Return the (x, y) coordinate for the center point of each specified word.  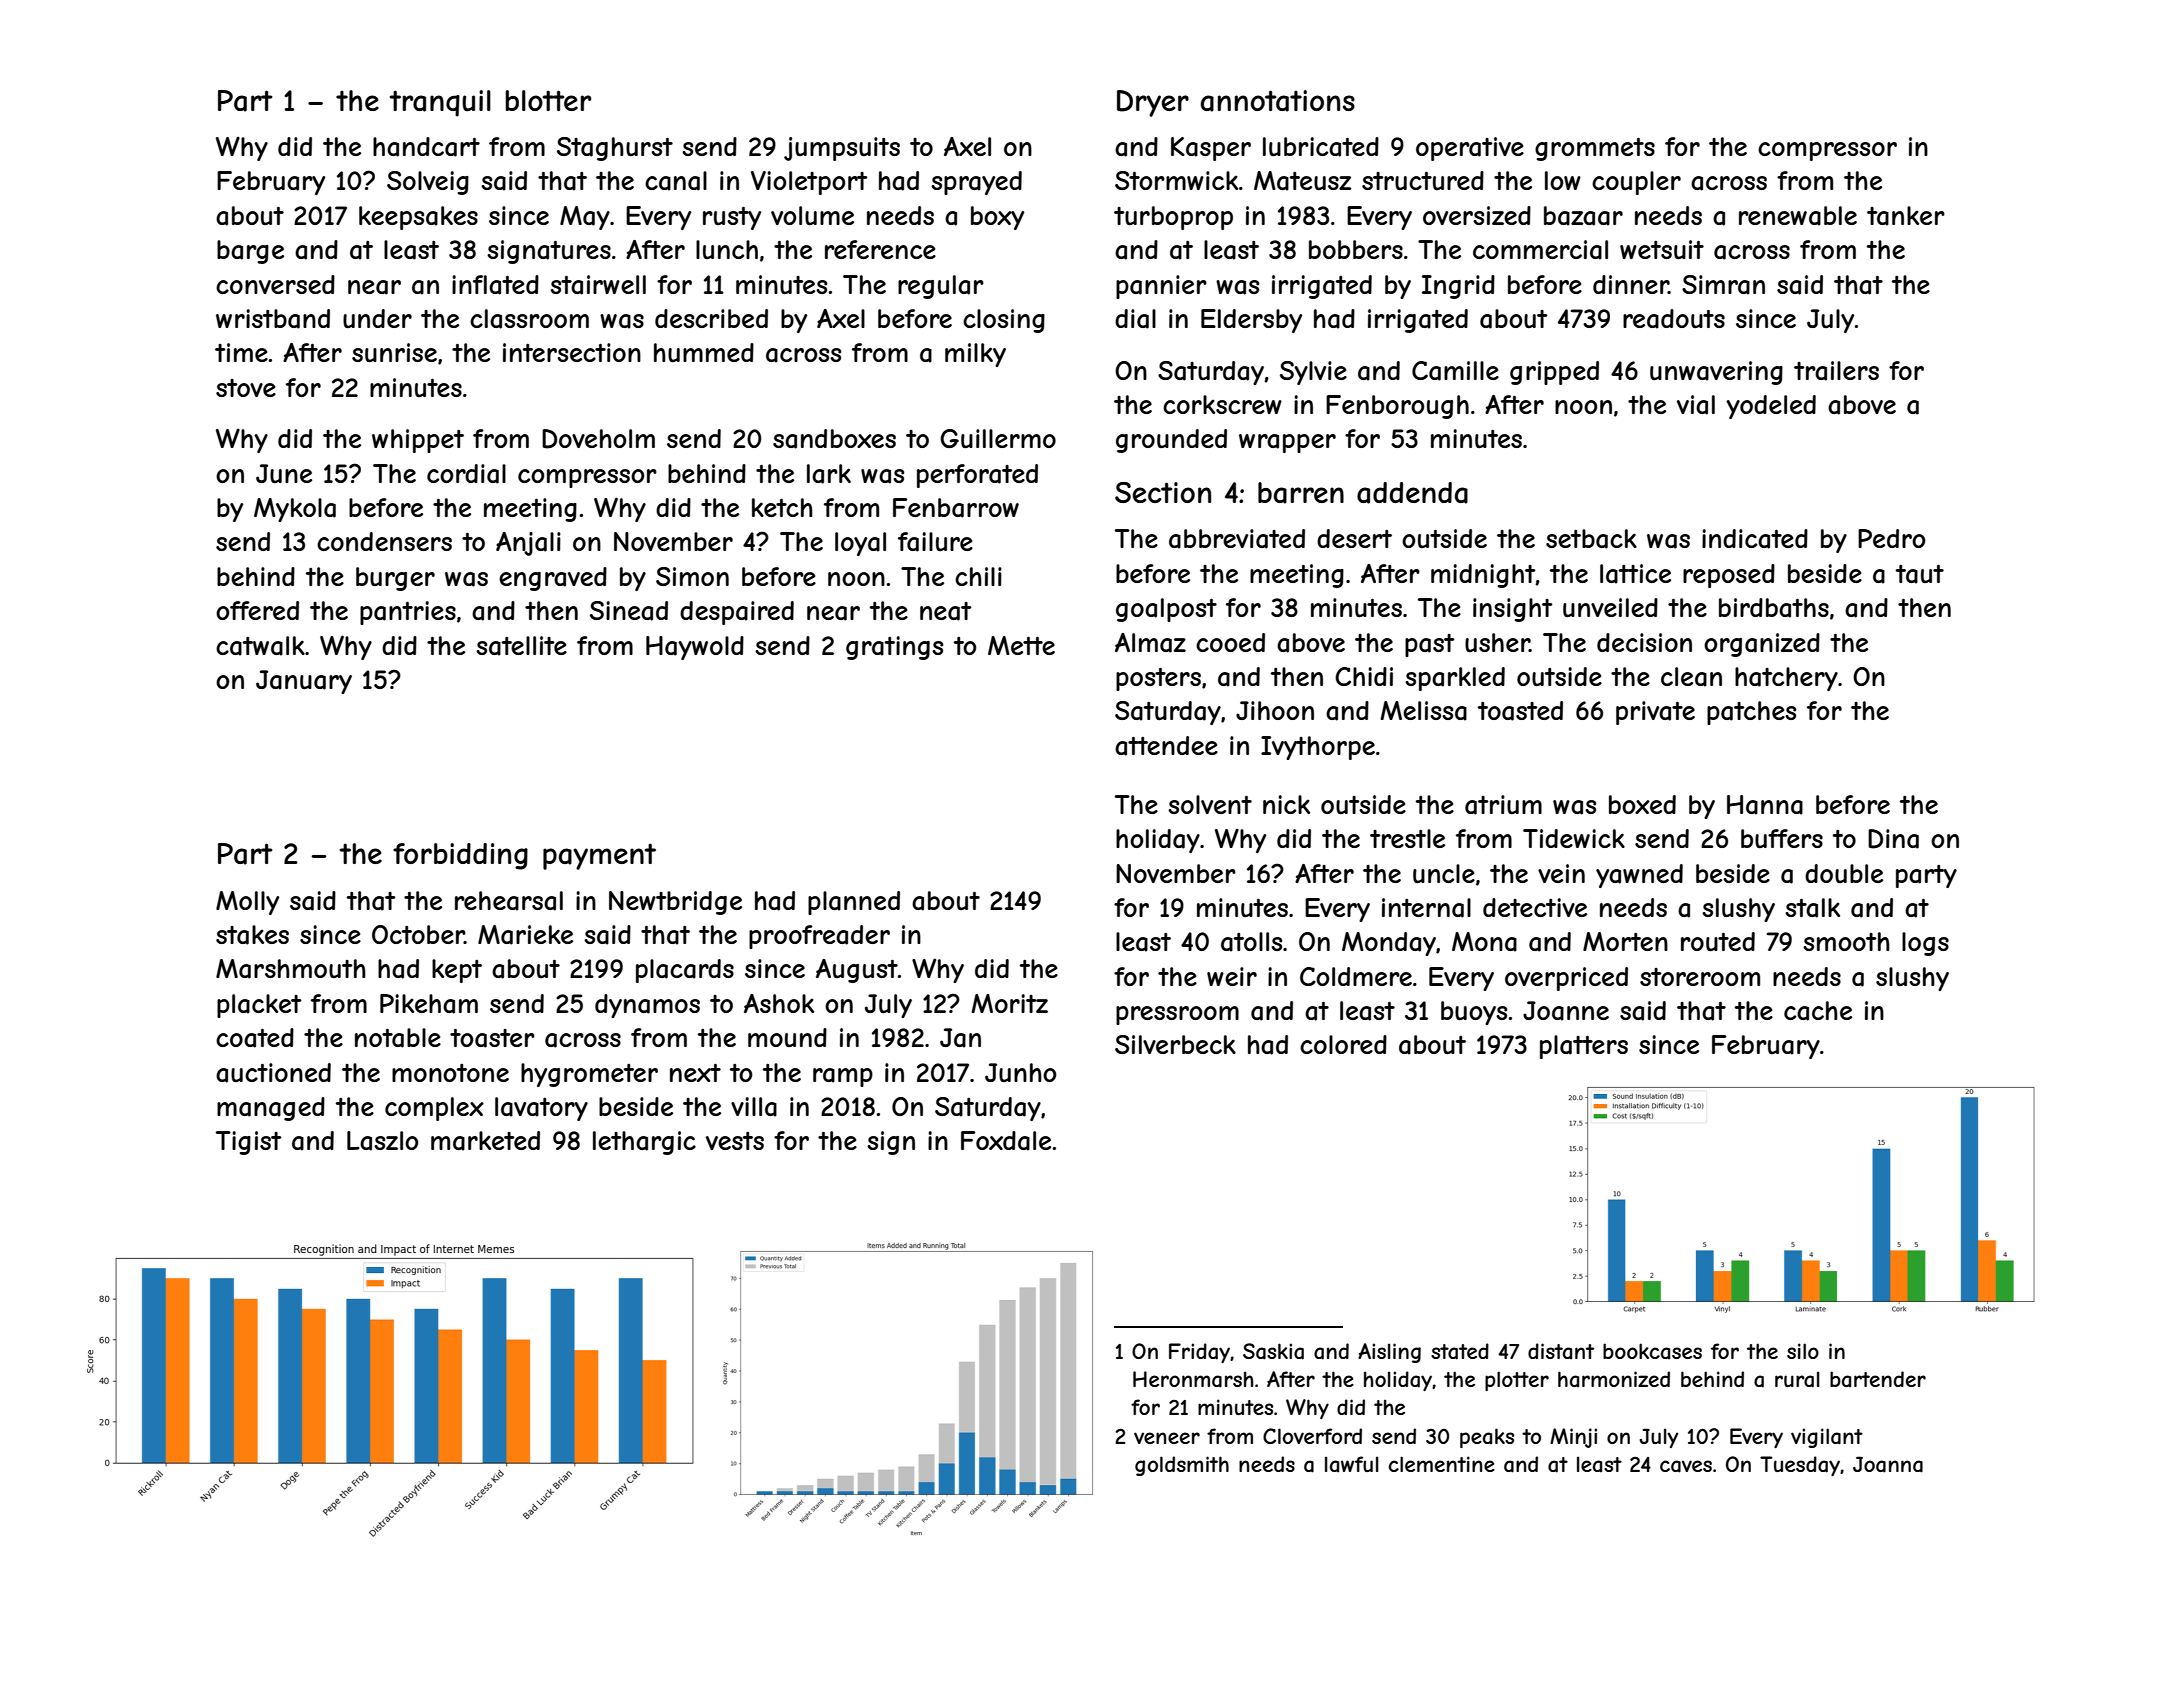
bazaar (1583, 216)
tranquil (440, 103)
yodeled (1771, 407)
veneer (1167, 1438)
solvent (1210, 804)
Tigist (249, 1143)
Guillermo (998, 439)
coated (255, 1038)
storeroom (1700, 977)
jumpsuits (842, 149)
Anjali (528, 544)
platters (1584, 1047)
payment (599, 856)
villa (754, 1107)
